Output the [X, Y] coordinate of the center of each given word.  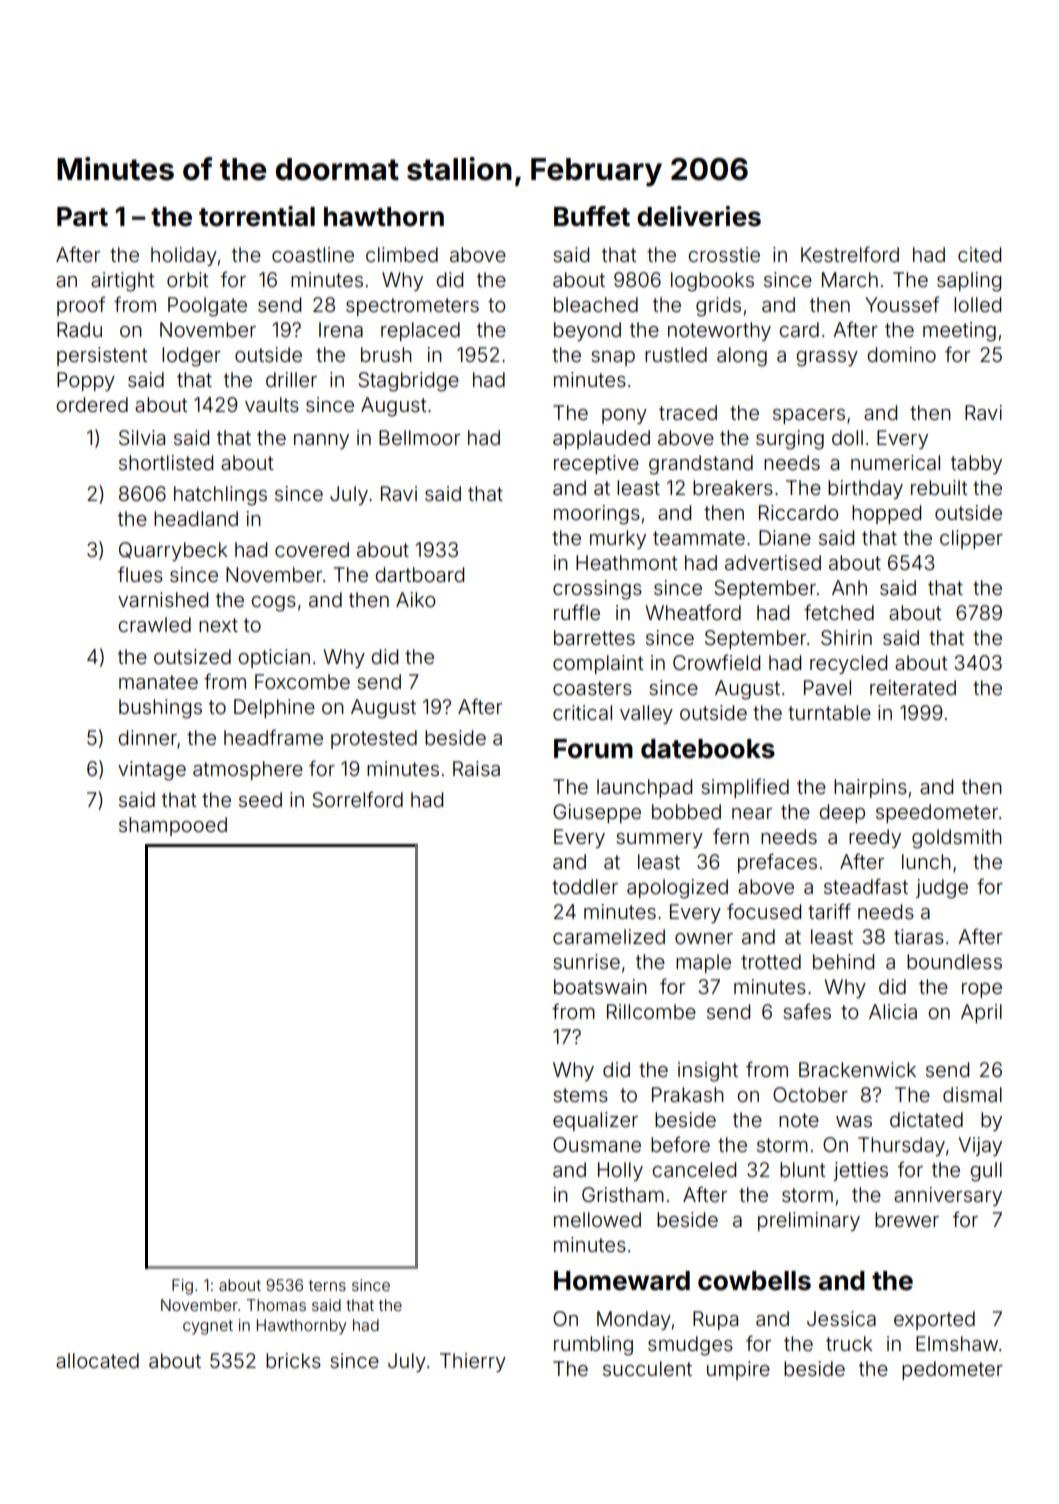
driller [291, 379]
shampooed [173, 826]
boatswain [600, 986]
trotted [771, 961]
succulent [647, 1368]
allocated [97, 1360]
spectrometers [412, 307]
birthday [865, 489]
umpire [738, 1370]
